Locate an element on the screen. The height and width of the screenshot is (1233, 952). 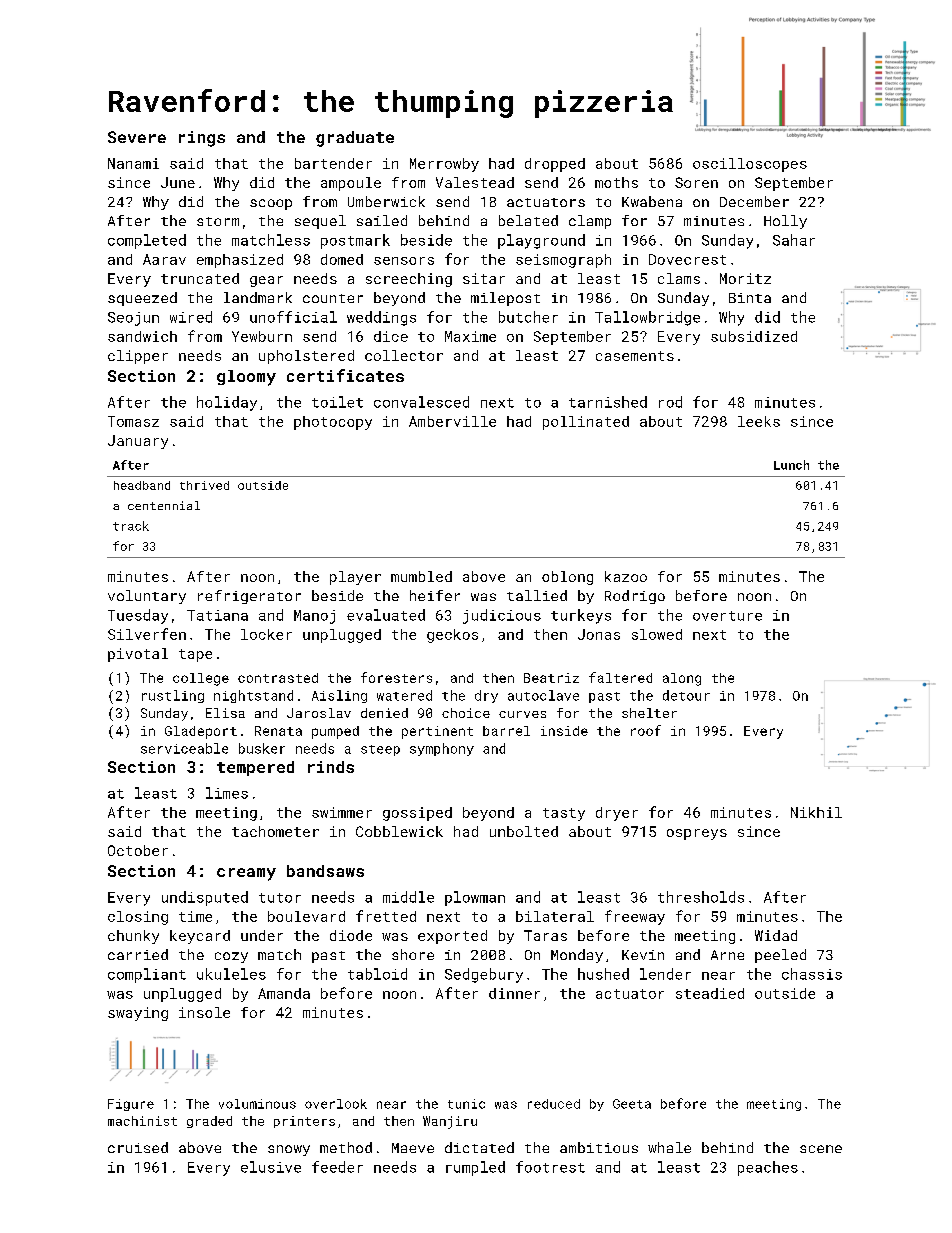
Lunch is located at coordinates (791, 465).
